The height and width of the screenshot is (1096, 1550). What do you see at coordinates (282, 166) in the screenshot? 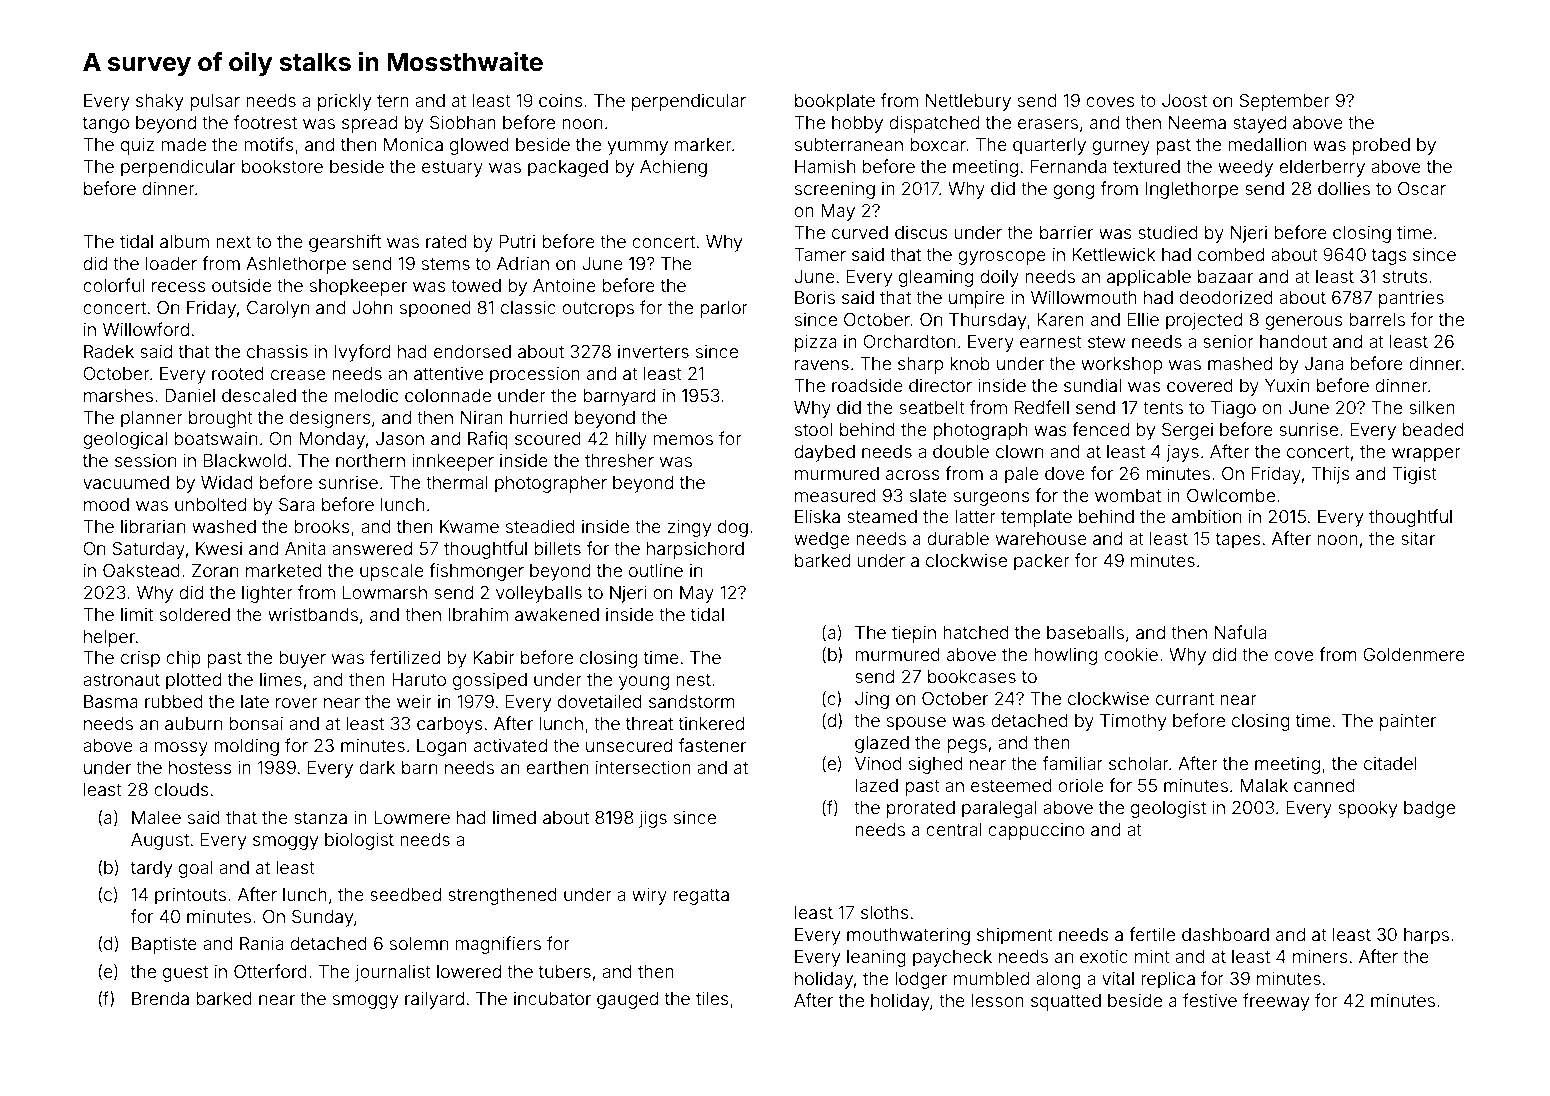
I see `bookstore` at bounding box center [282, 166].
